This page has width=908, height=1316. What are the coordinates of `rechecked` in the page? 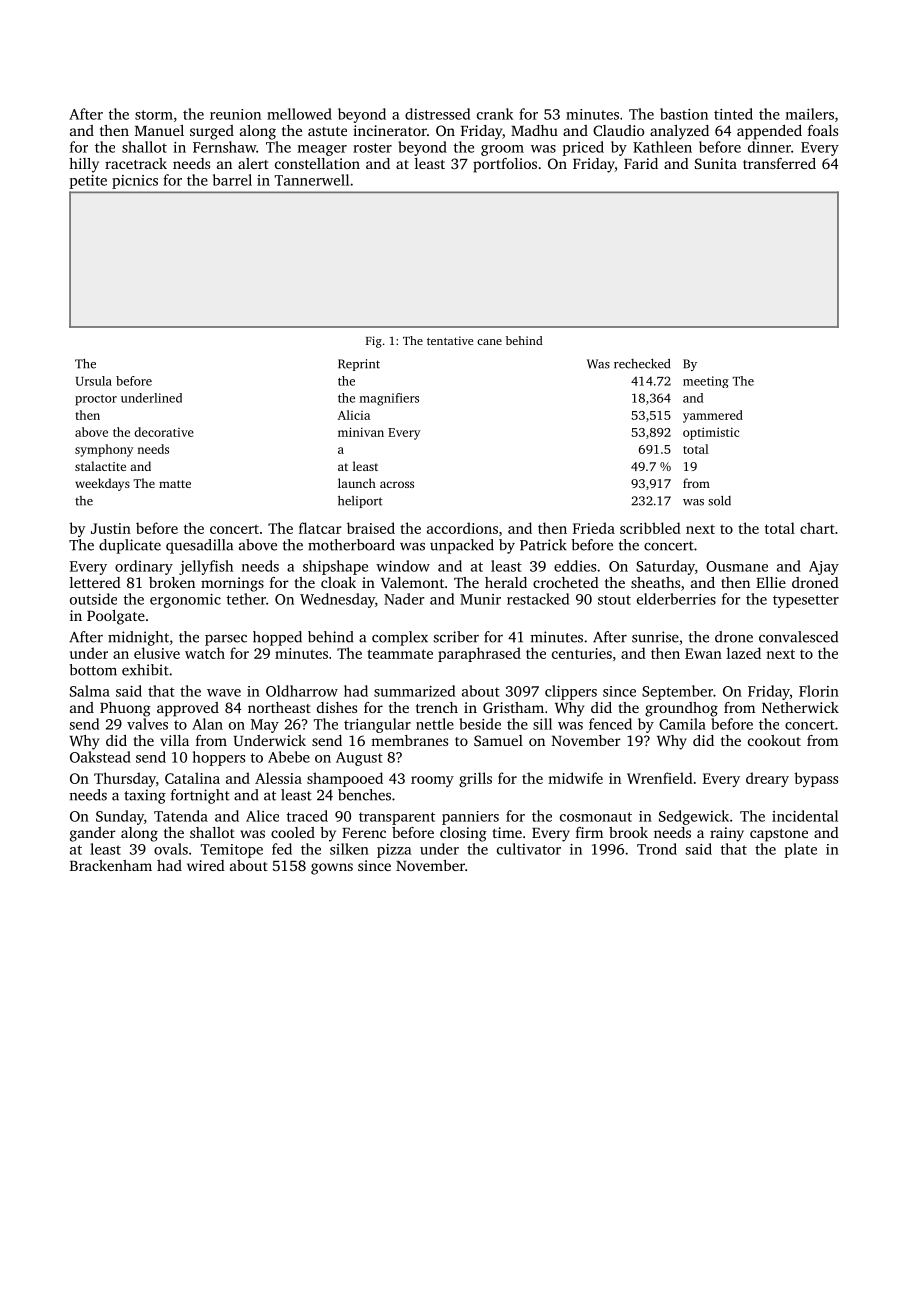 It's located at (642, 364).
